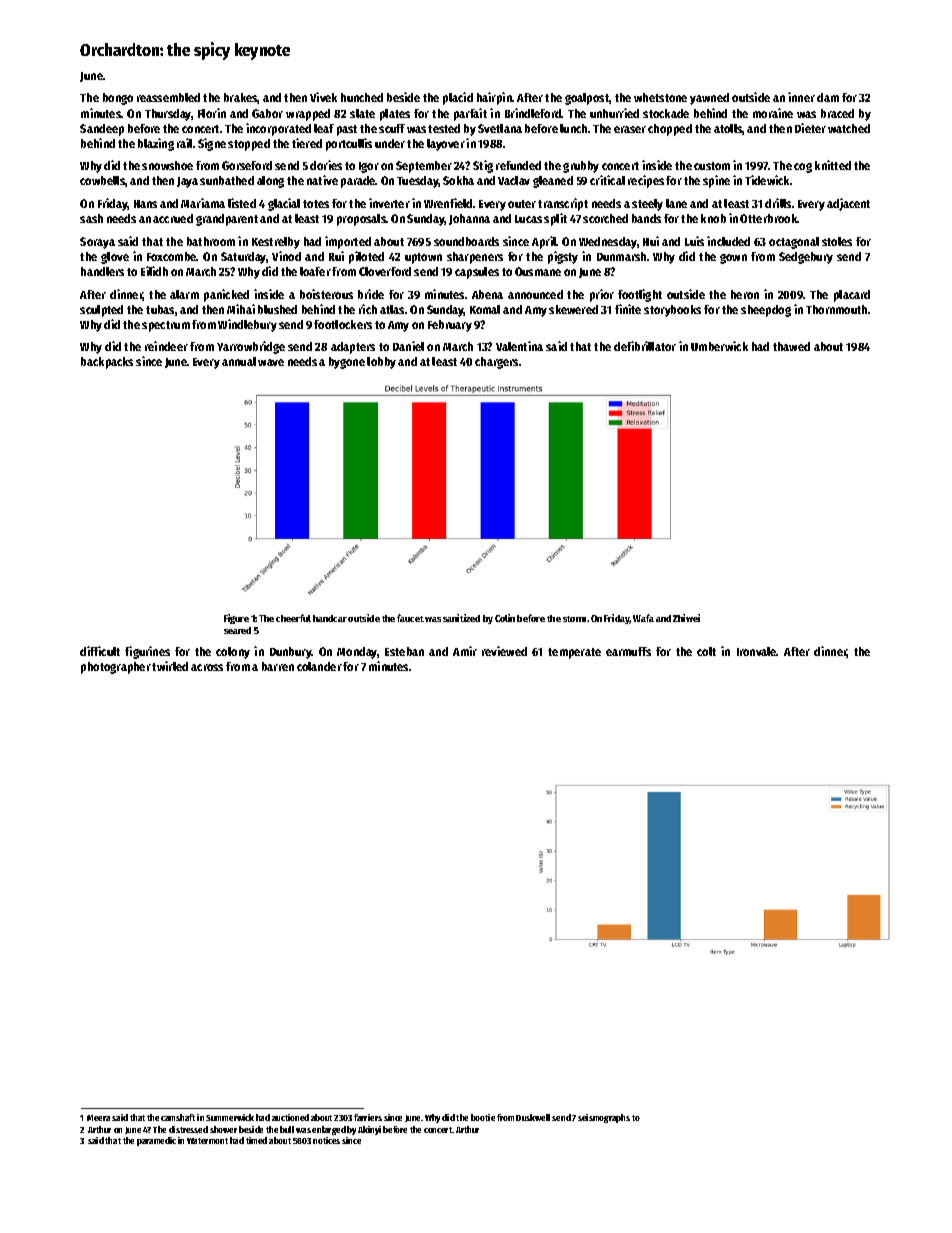 Image resolution: width=952 pixels, height=1233 pixels. Describe the element at coordinates (465, 651) in the screenshot. I see `Amir` at that location.
